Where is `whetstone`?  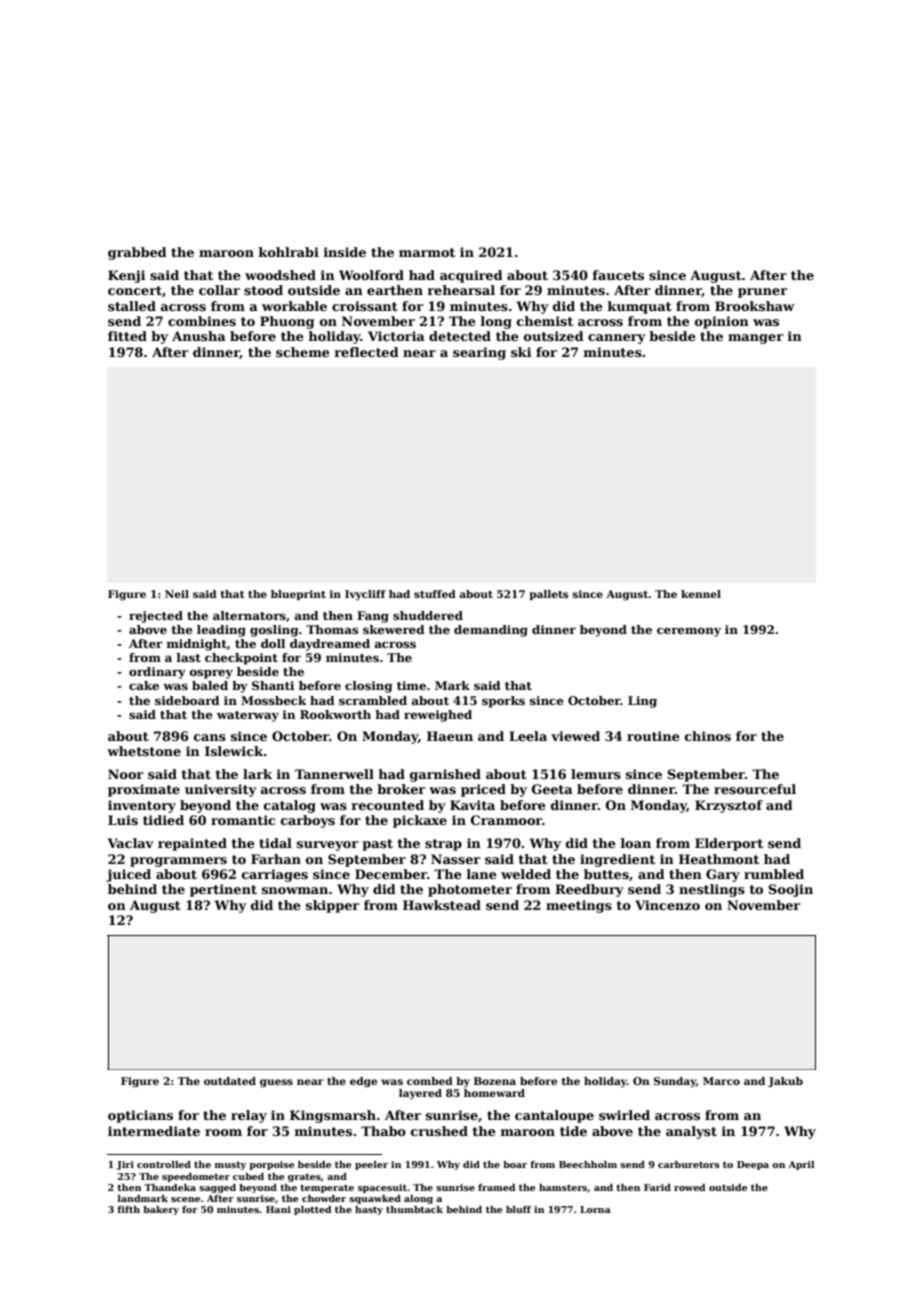
whetstone is located at coordinates (144, 751).
